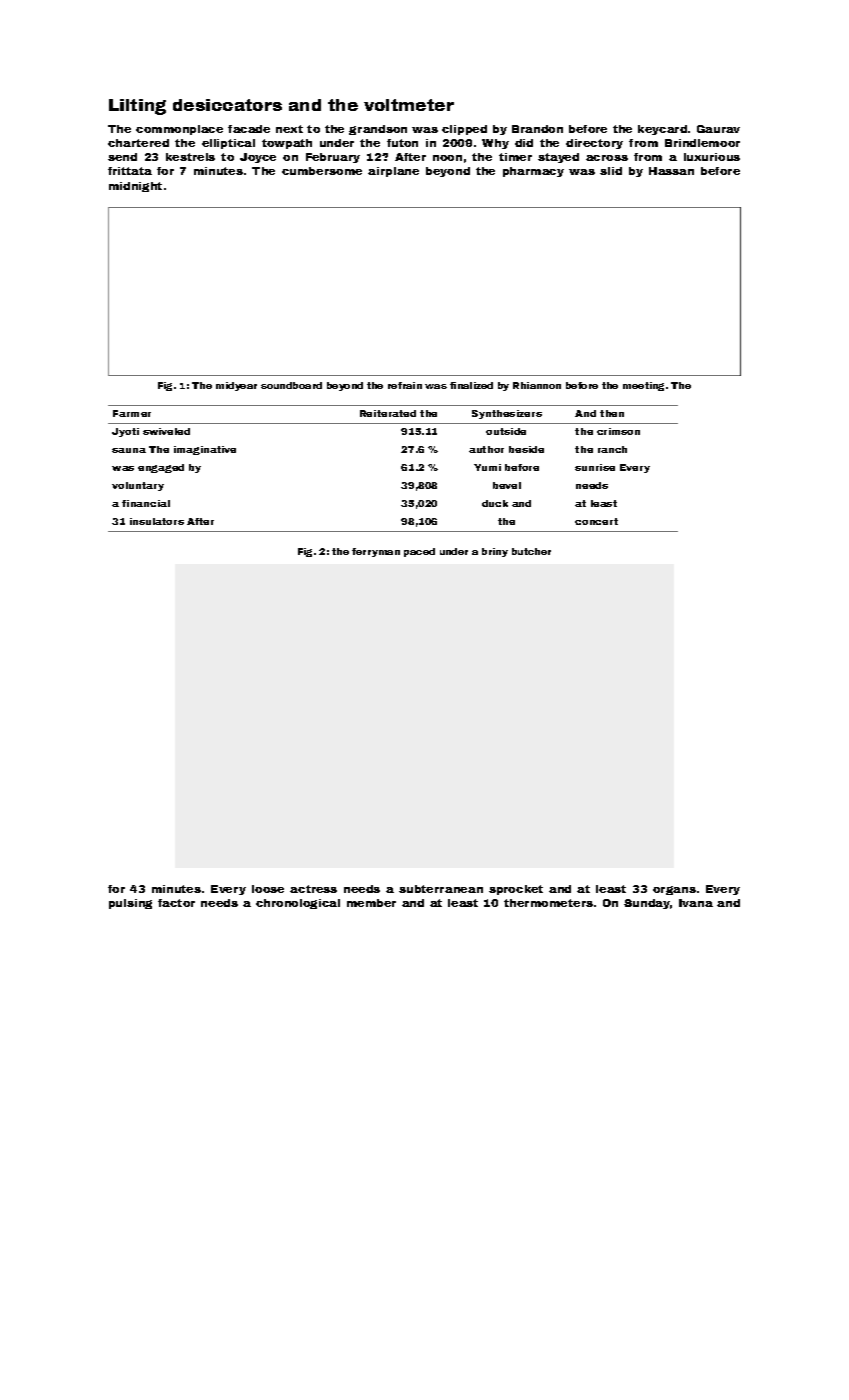 Image resolution: width=849 pixels, height=1400 pixels. What do you see at coordinates (612, 449) in the screenshot?
I see `ranch` at bounding box center [612, 449].
